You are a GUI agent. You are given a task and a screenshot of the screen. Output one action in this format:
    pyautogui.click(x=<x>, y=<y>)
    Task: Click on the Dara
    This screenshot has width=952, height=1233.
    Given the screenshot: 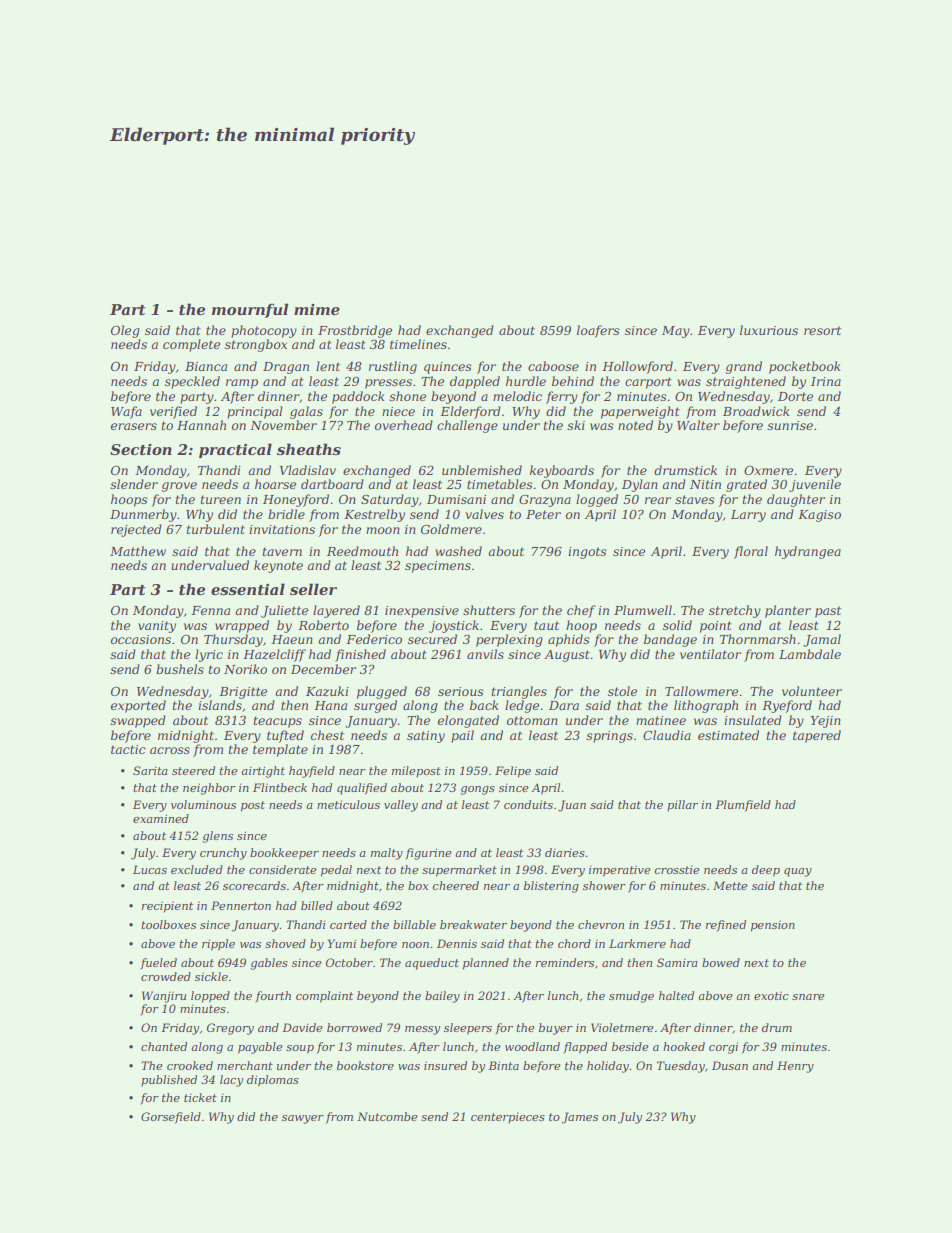 What is the action you would take?
    pyautogui.click(x=564, y=705)
